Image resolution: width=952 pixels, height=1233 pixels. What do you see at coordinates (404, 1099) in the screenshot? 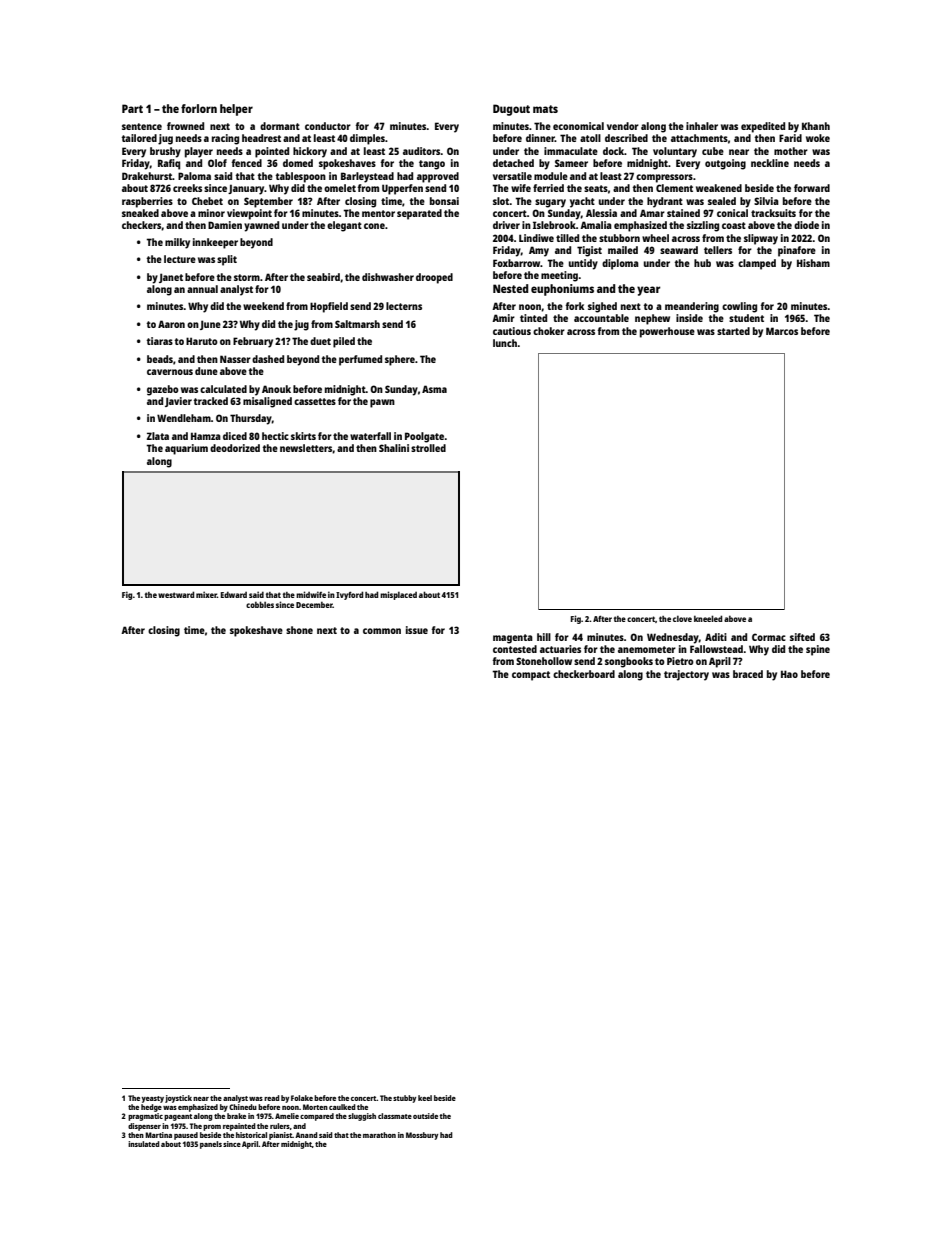
I see `stubby` at bounding box center [404, 1099].
